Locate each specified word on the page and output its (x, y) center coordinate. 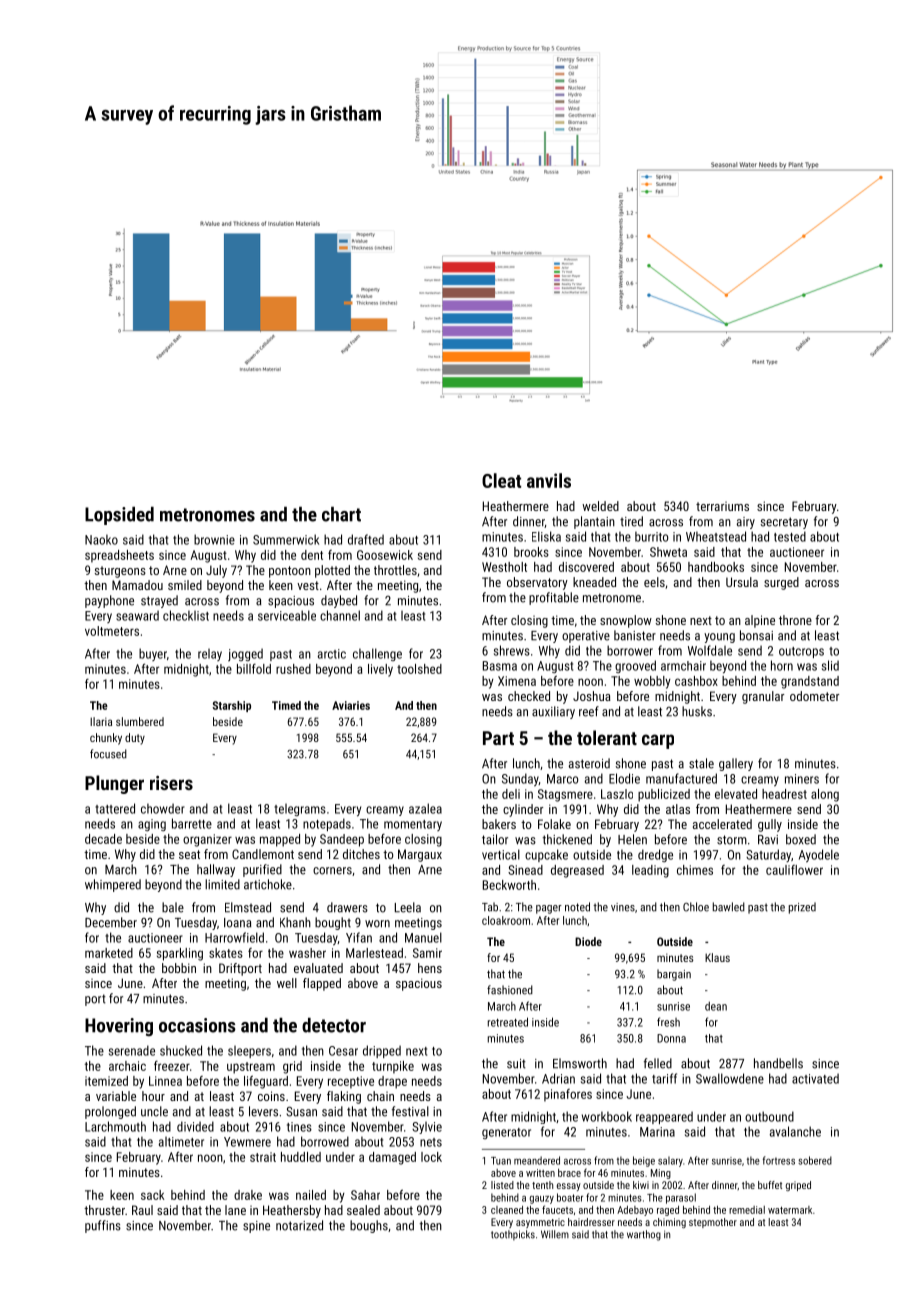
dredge (655, 855)
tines (299, 1127)
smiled (185, 585)
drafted (366, 539)
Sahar (365, 1195)
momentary (413, 825)
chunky (106, 739)
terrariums (722, 506)
